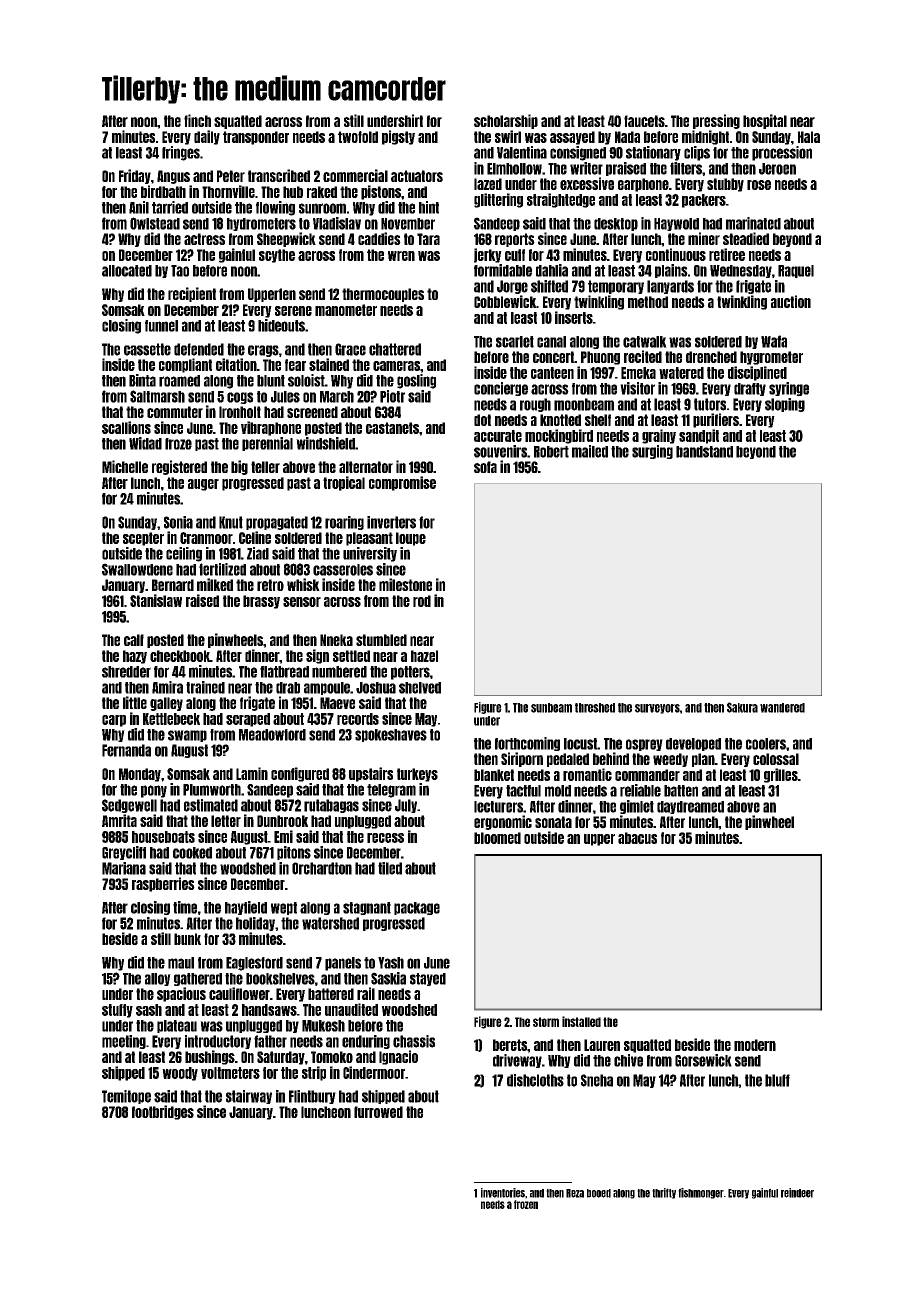 This page has height=1314, width=924. I want to click on footbridges, so click(163, 1112).
